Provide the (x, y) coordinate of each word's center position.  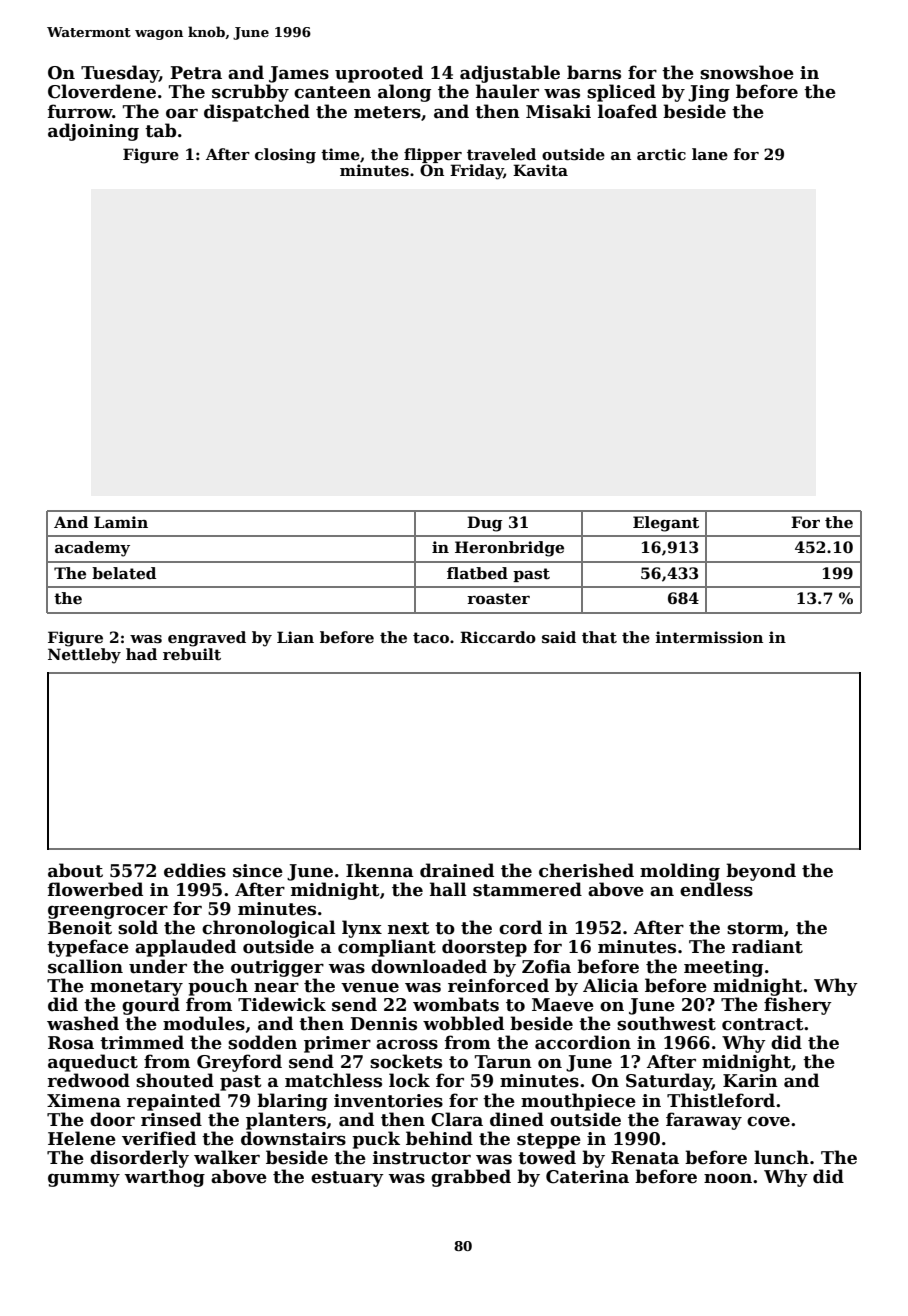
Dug (484, 524)
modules (204, 1023)
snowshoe (747, 72)
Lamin (121, 522)
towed (547, 1157)
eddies (195, 870)
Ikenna (380, 870)
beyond (761, 872)
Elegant (666, 524)
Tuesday (120, 74)
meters (387, 112)
